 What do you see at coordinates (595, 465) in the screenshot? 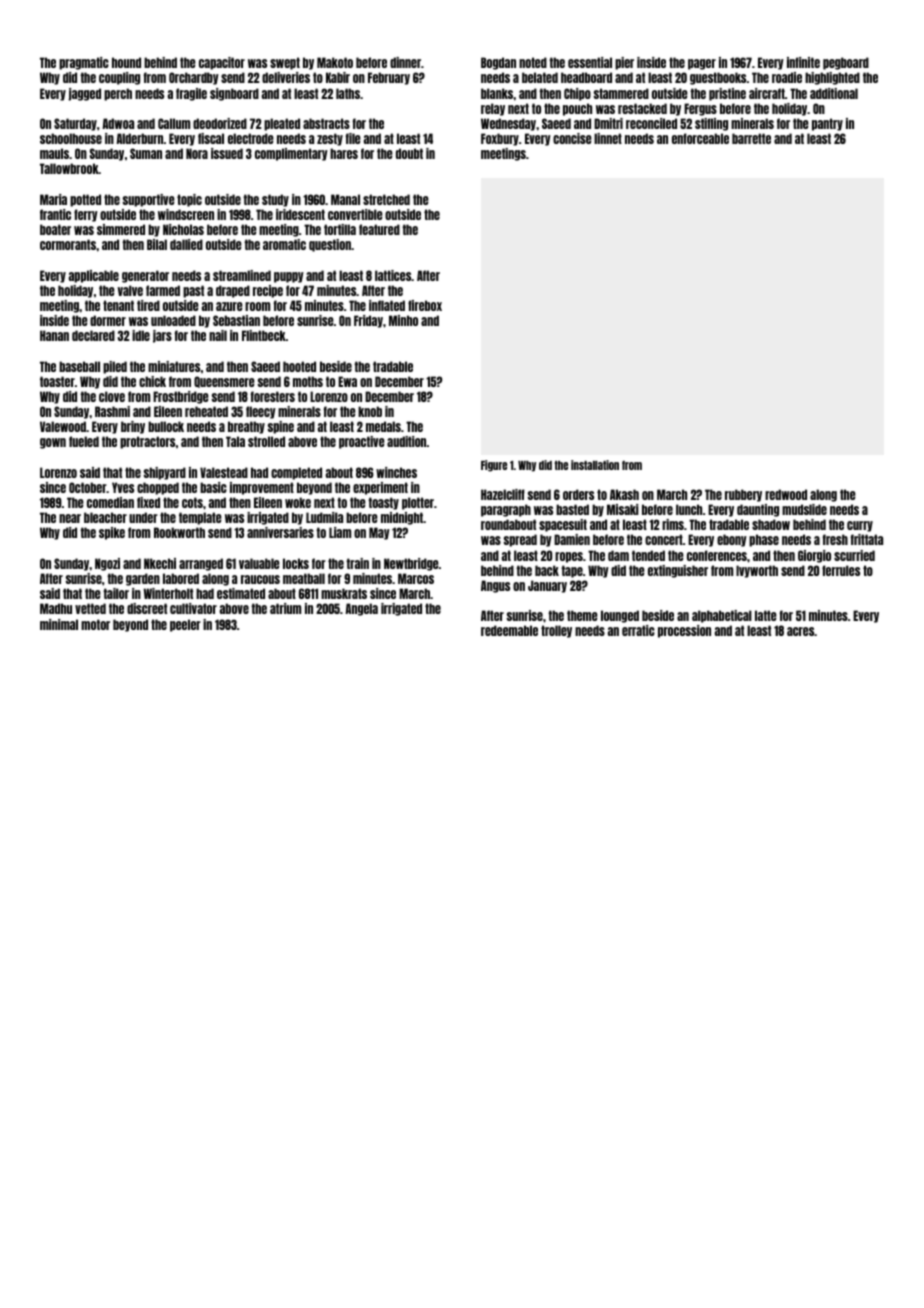
I see `installation` at bounding box center [595, 465].
